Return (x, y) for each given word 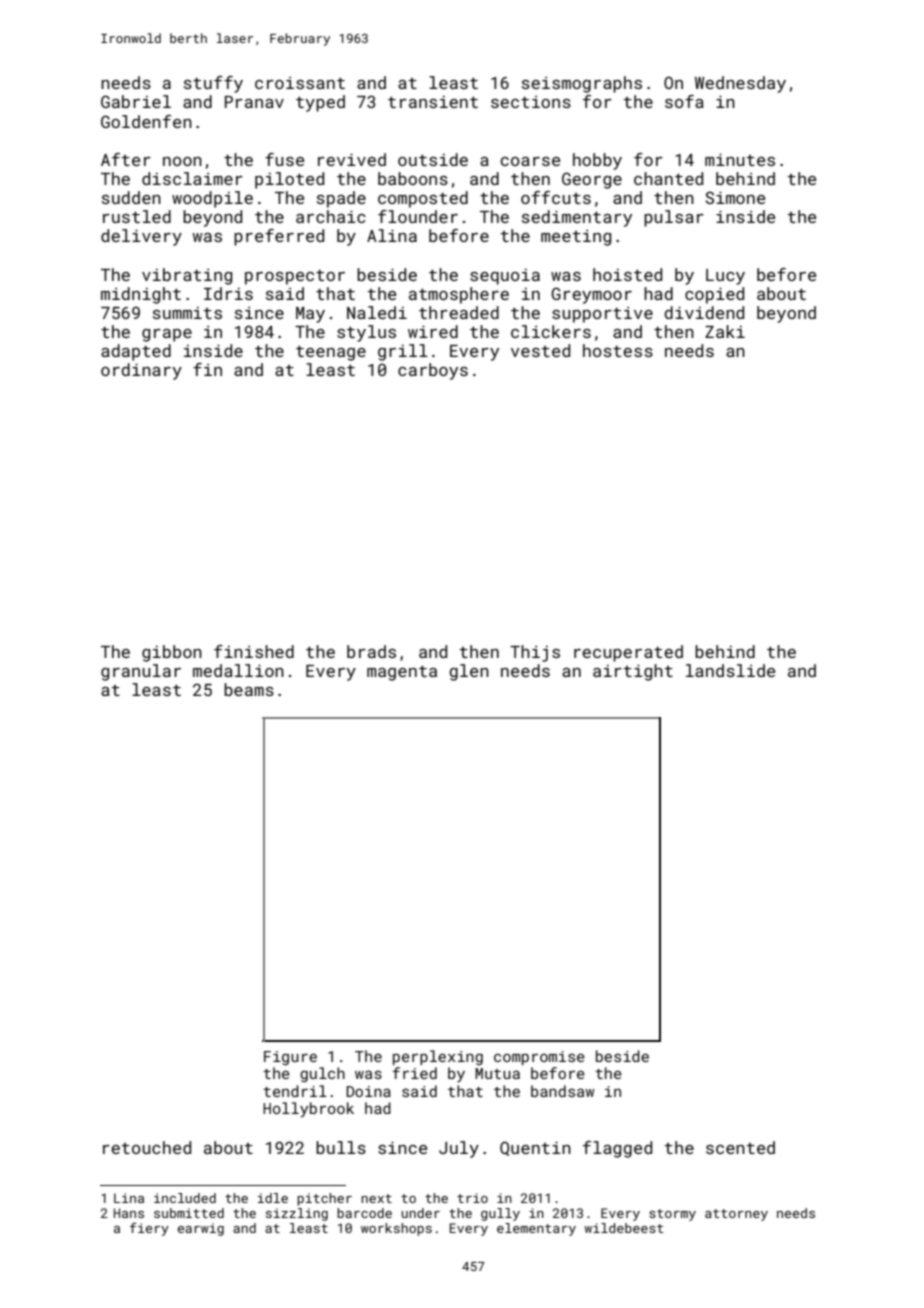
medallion (238, 670)
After (126, 159)
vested (540, 350)
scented (740, 1147)
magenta (402, 673)
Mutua (497, 1073)
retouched (147, 1147)
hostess (618, 350)
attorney (736, 1215)
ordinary (141, 371)
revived (352, 159)
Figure (290, 1058)
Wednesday (740, 84)
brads (371, 651)
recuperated (628, 653)
